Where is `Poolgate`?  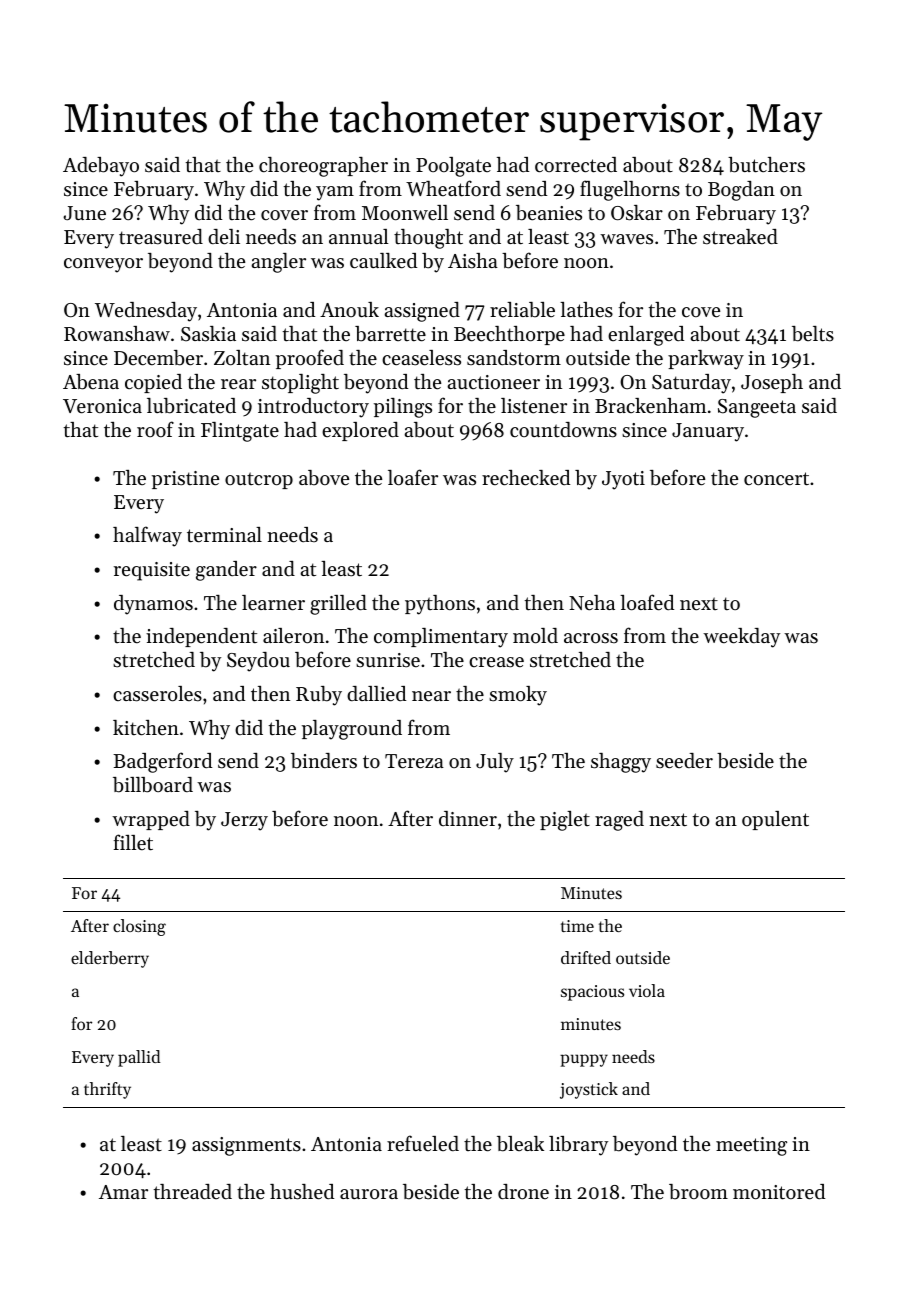 Poolgate is located at coordinates (453, 167).
